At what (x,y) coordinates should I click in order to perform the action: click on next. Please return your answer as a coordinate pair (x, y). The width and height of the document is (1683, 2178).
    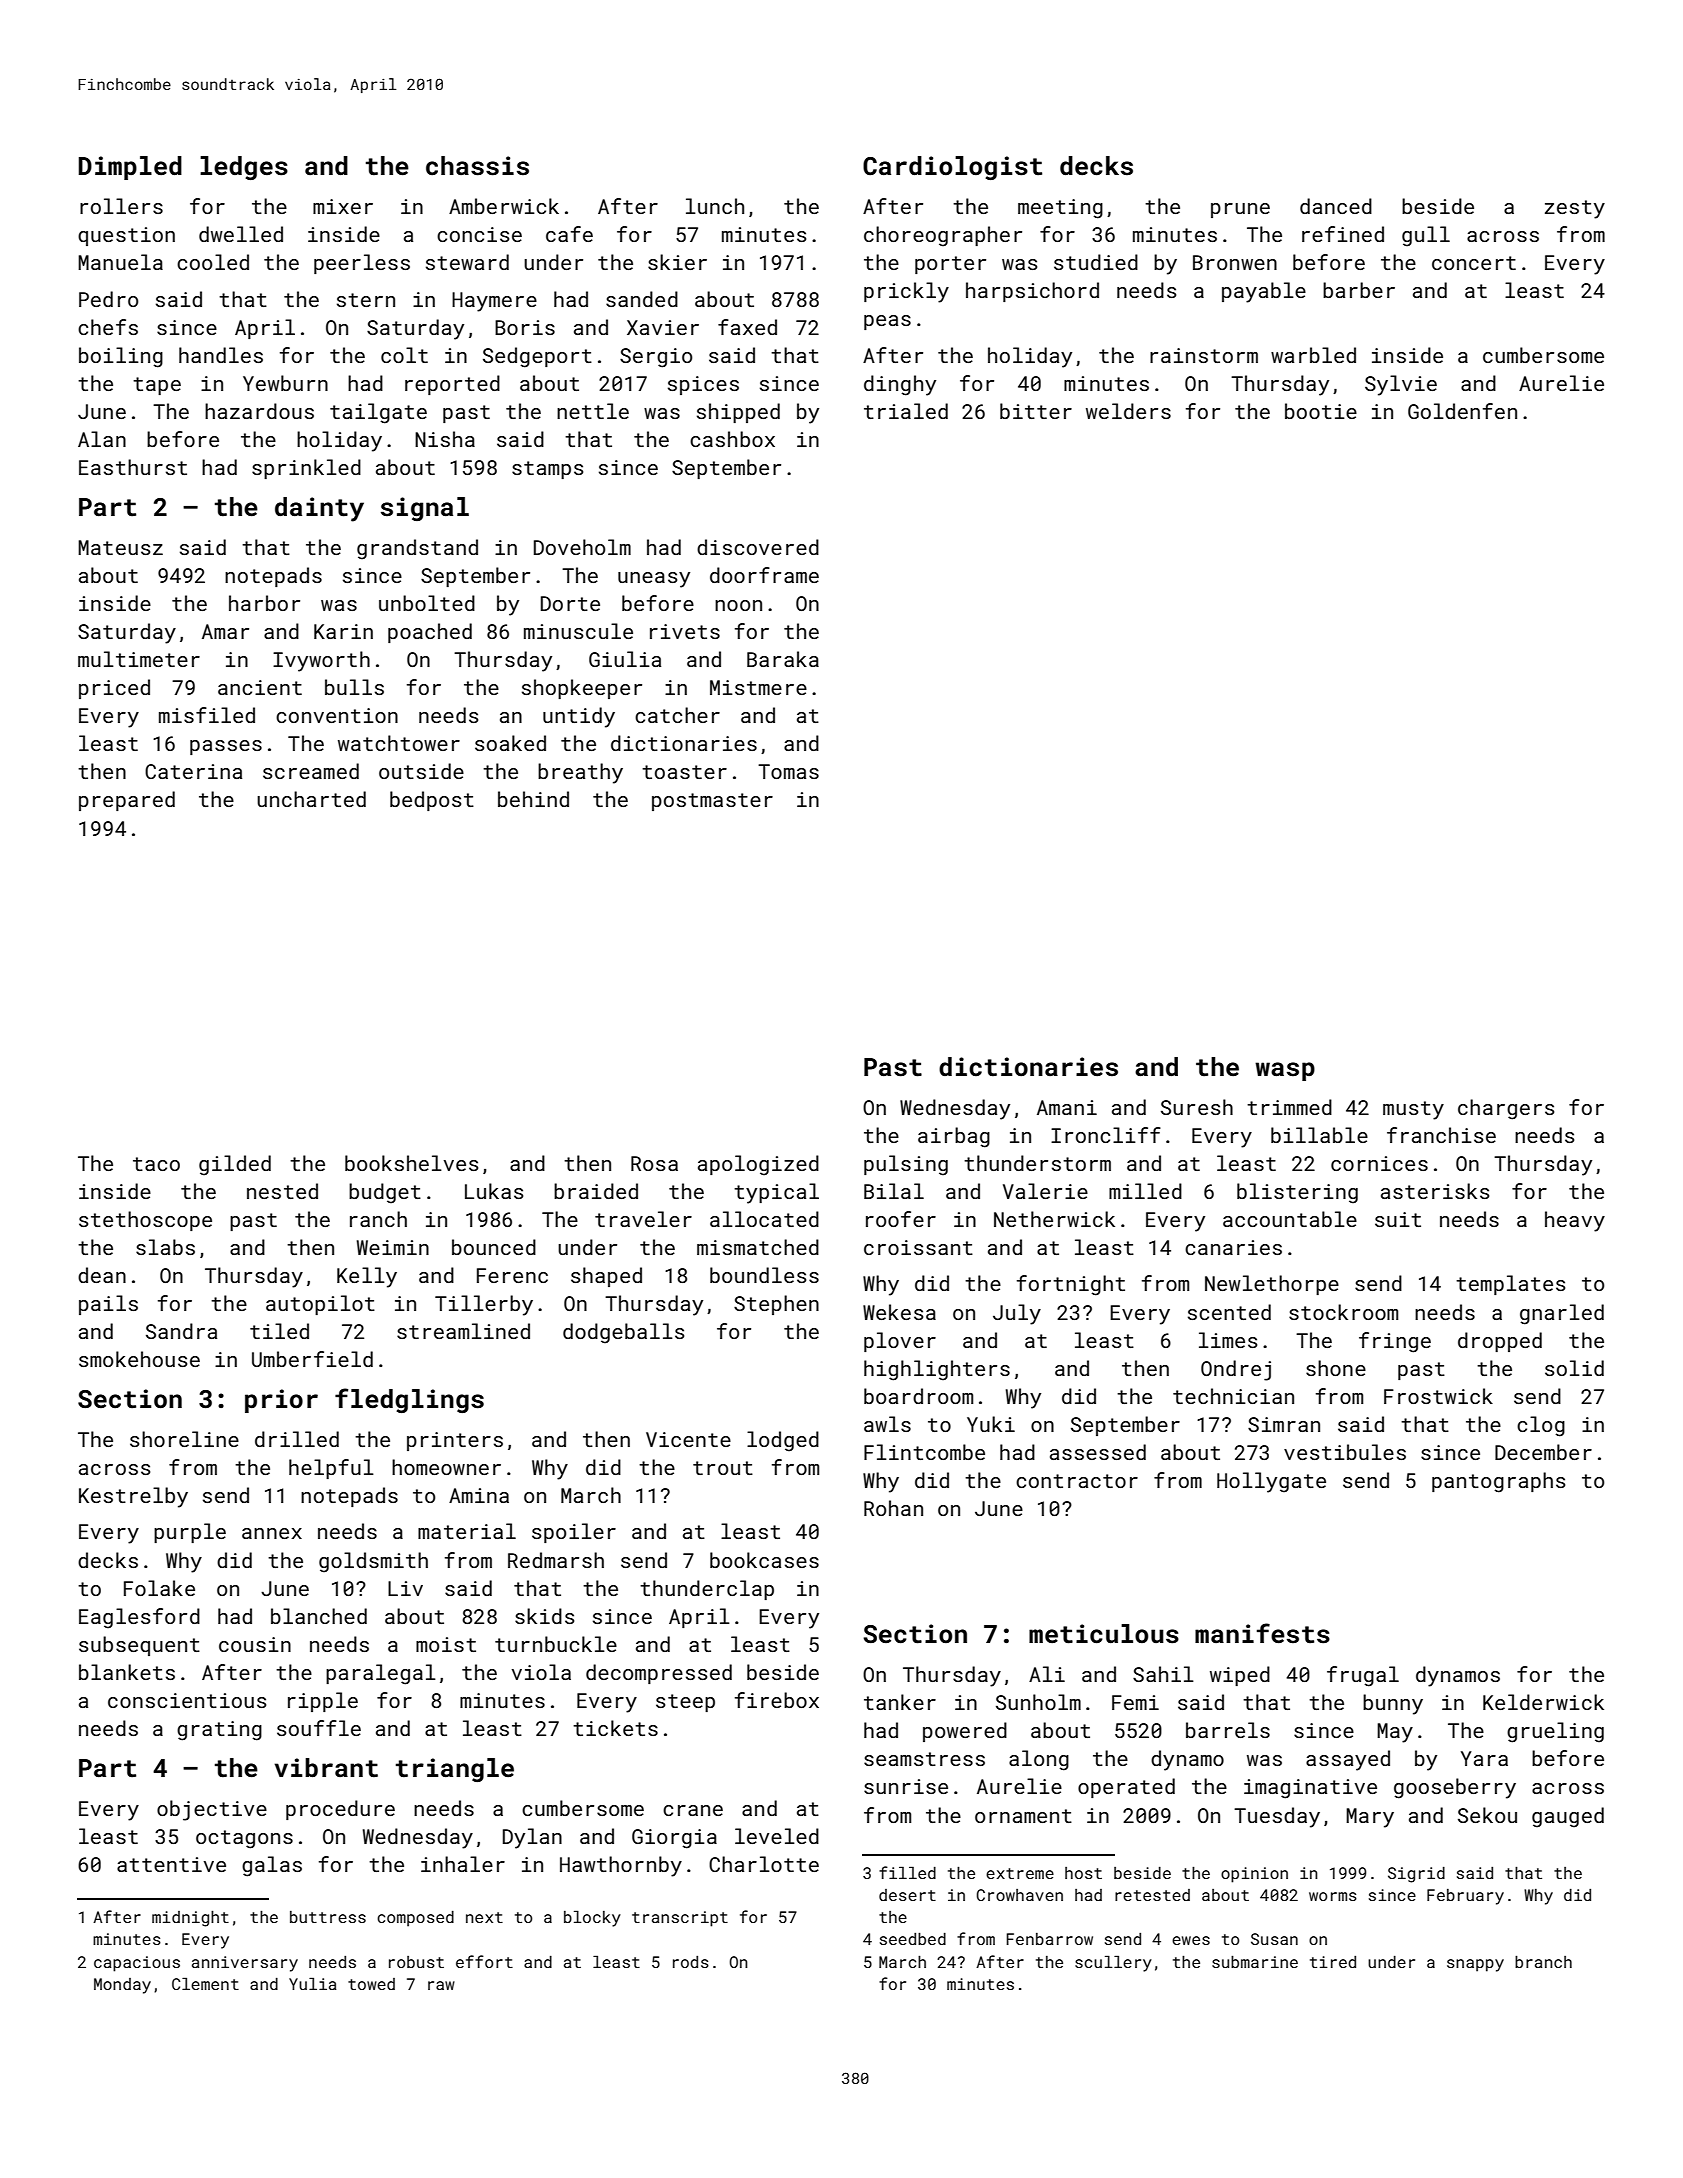
    Looking at the image, I should click on (484, 1917).
